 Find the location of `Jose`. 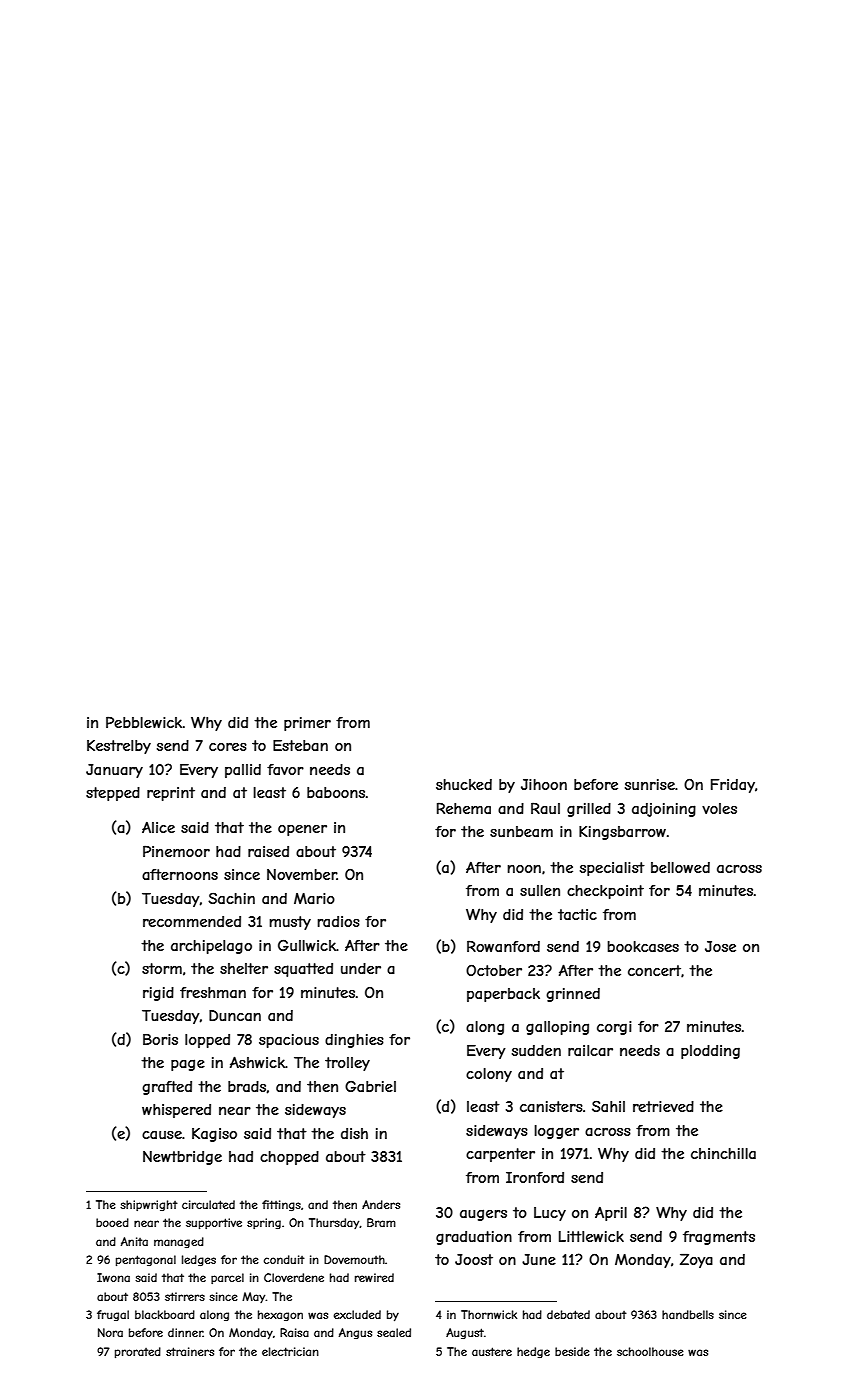

Jose is located at coordinates (720, 946).
